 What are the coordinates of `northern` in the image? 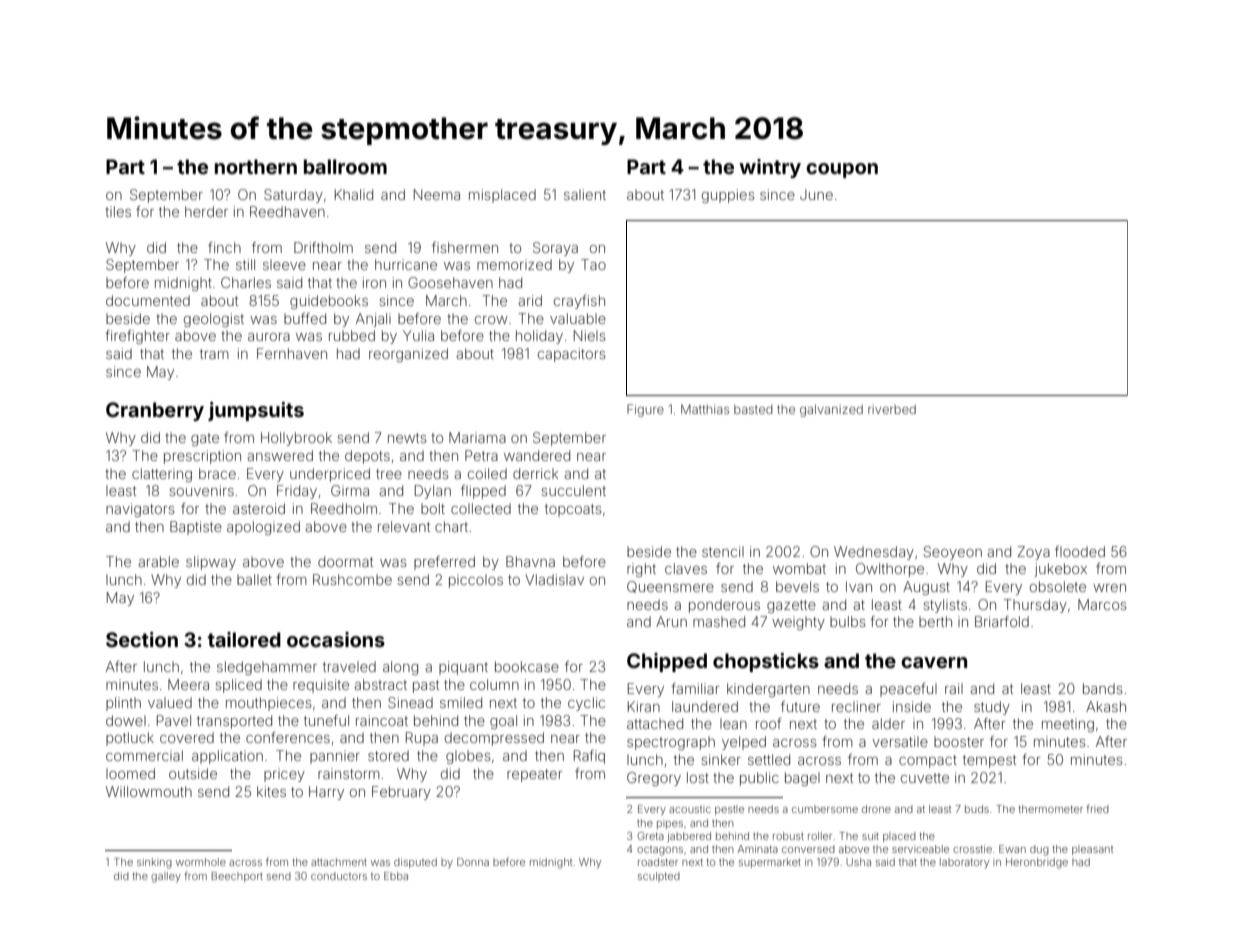 It's located at (256, 166).
